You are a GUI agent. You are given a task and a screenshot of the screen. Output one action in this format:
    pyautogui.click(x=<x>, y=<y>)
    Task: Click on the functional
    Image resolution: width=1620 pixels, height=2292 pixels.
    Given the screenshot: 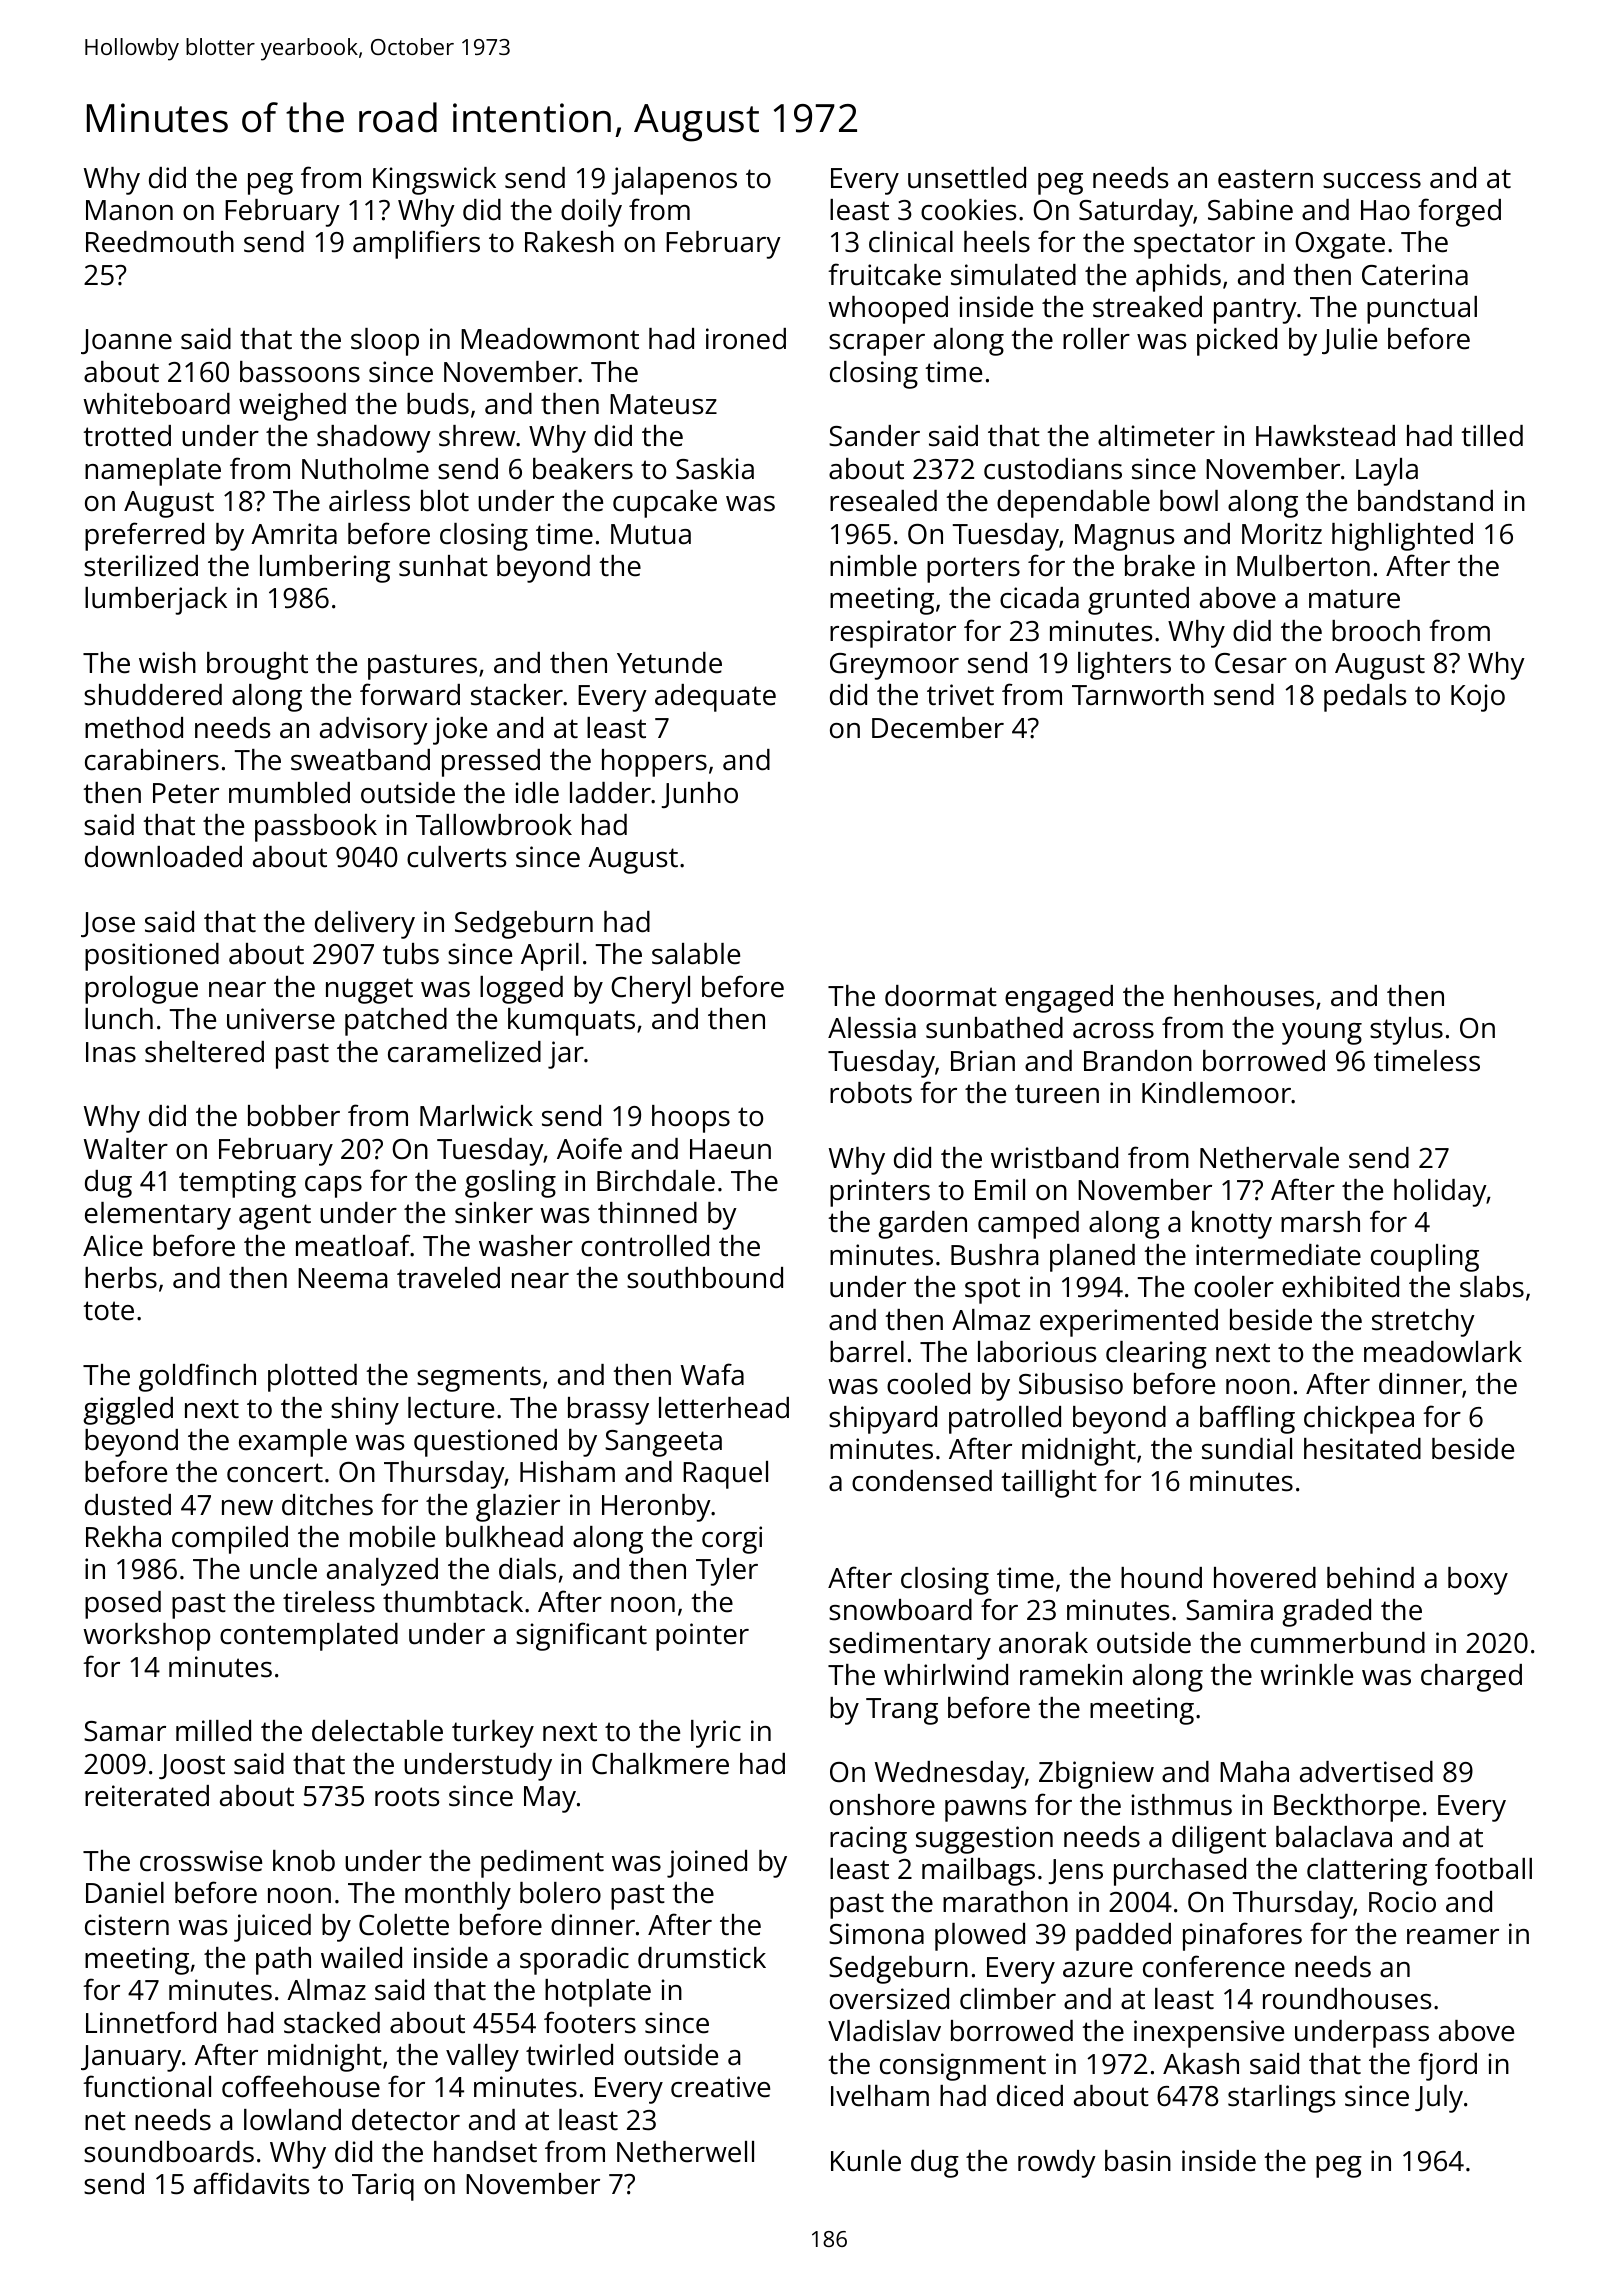 What is the action you would take?
    pyautogui.click(x=147, y=2086)
